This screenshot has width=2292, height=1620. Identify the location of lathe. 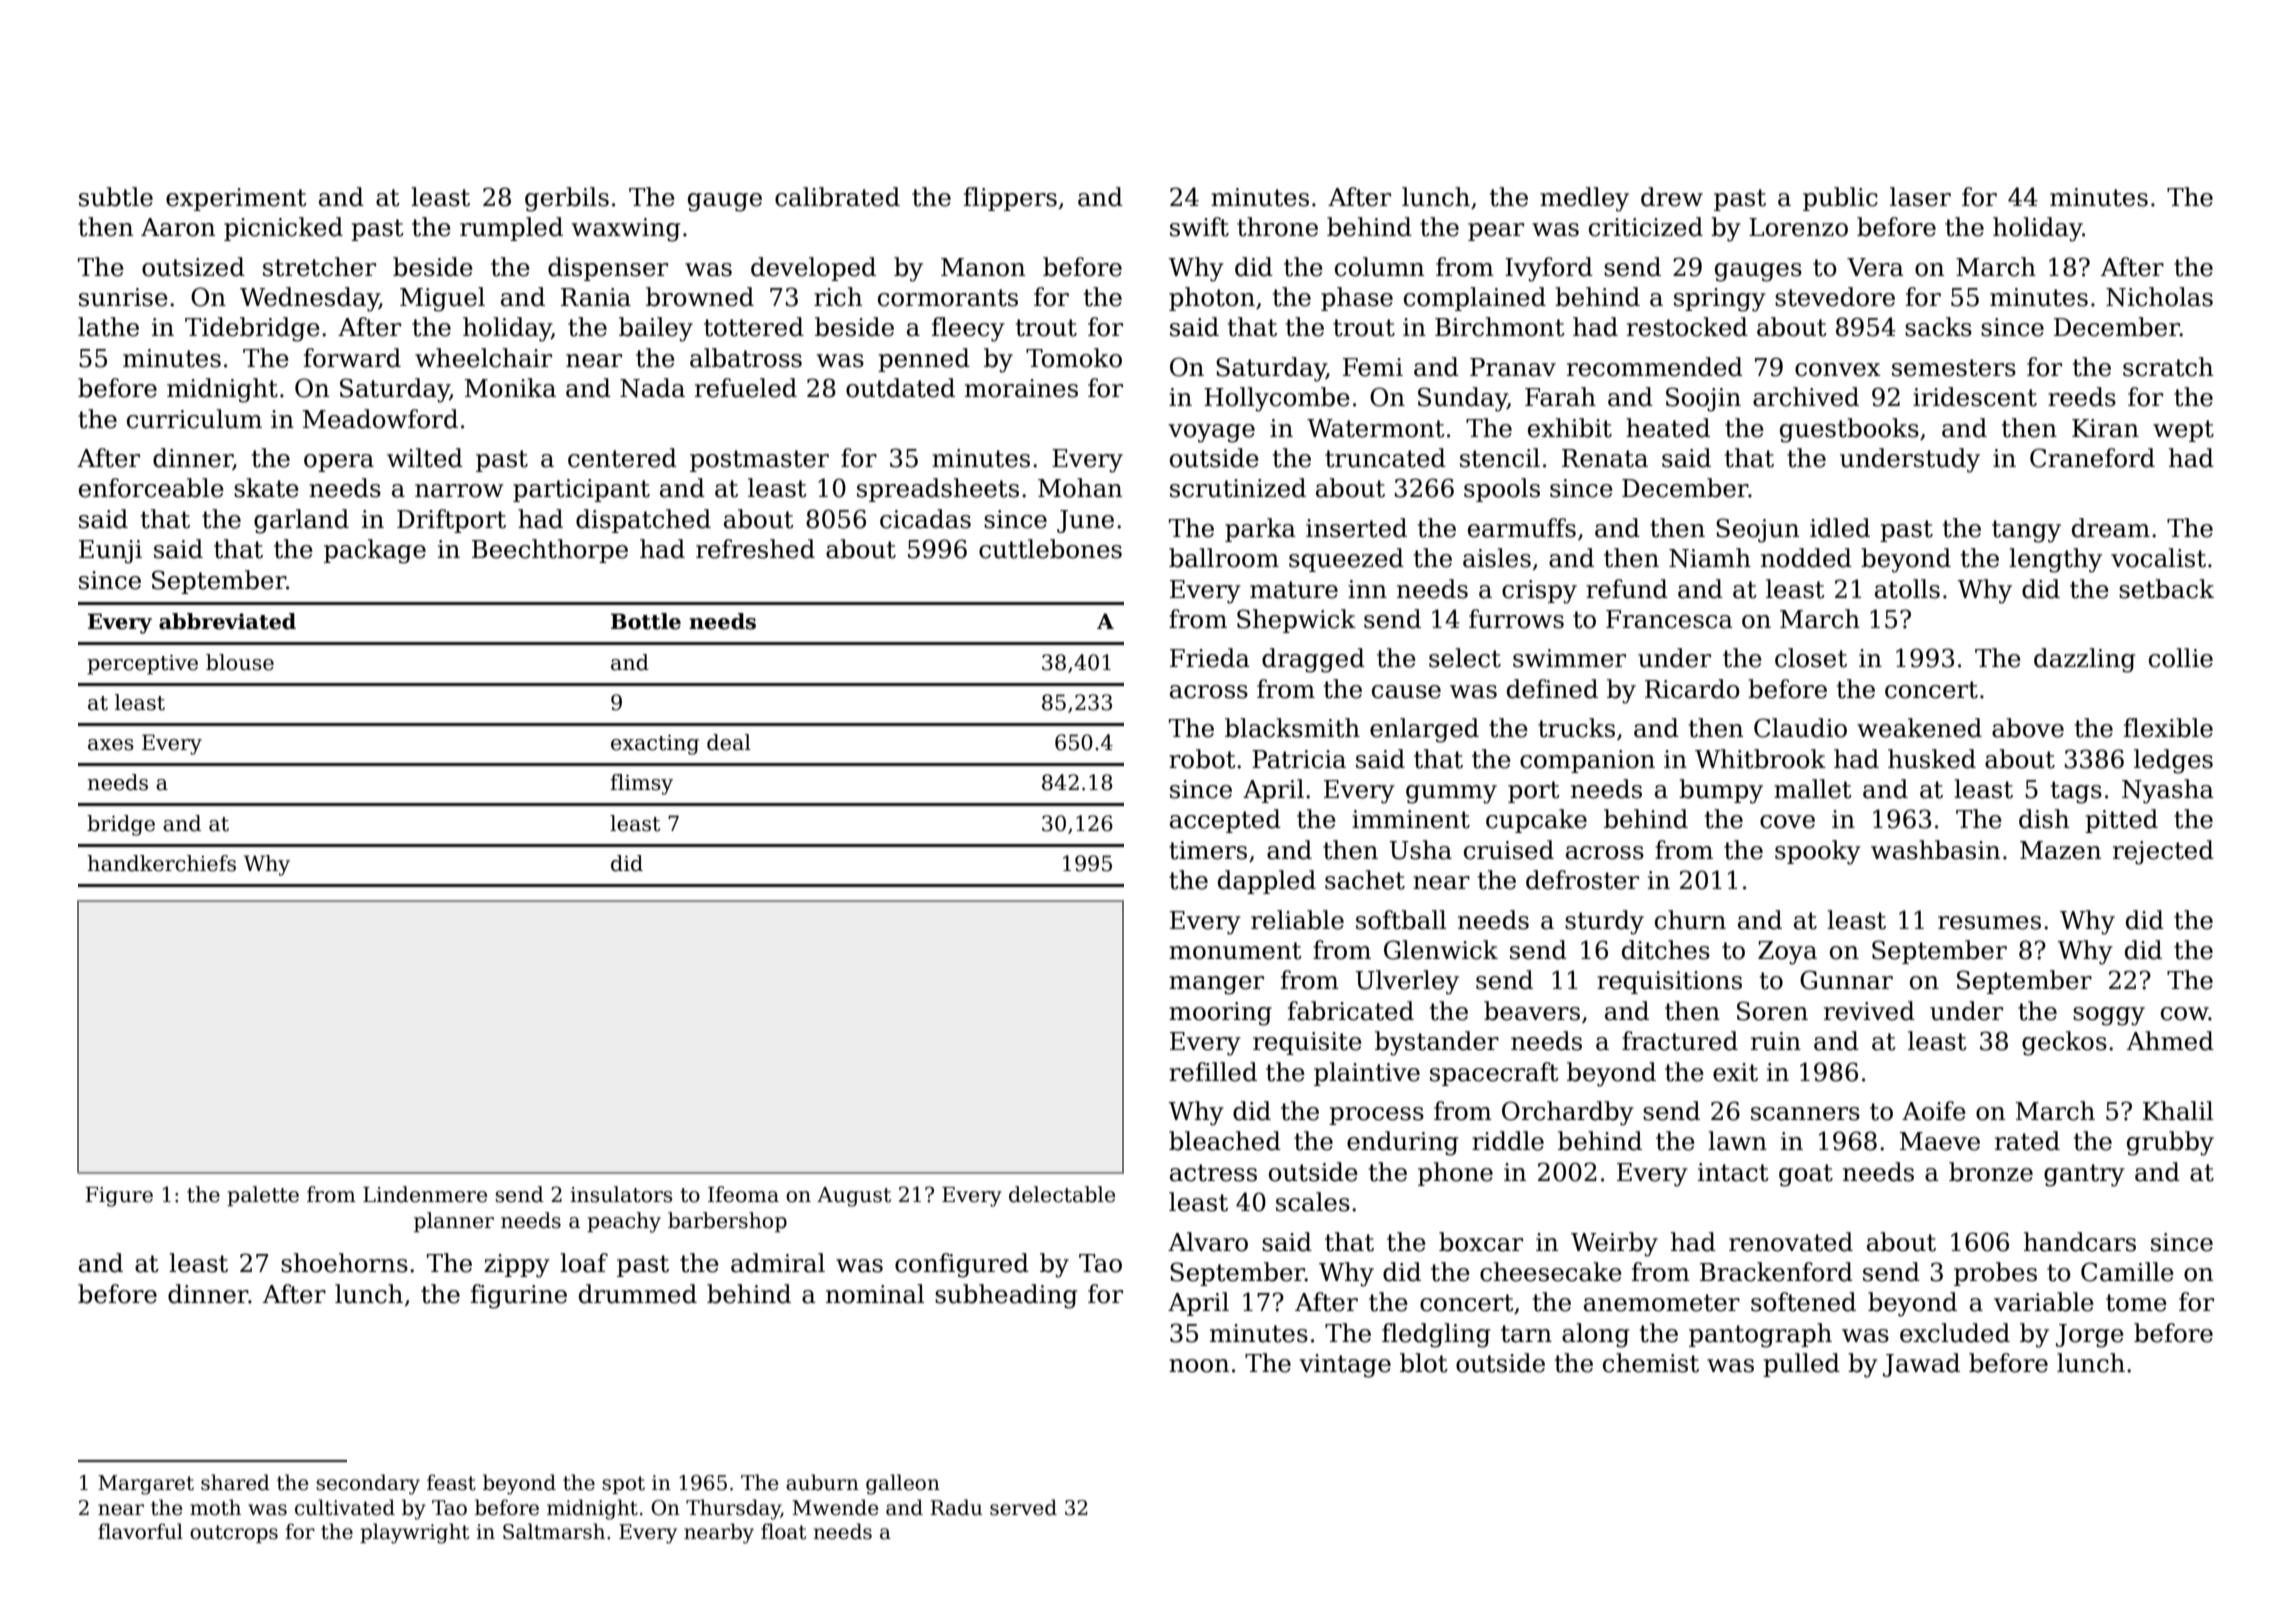
(108, 327).
